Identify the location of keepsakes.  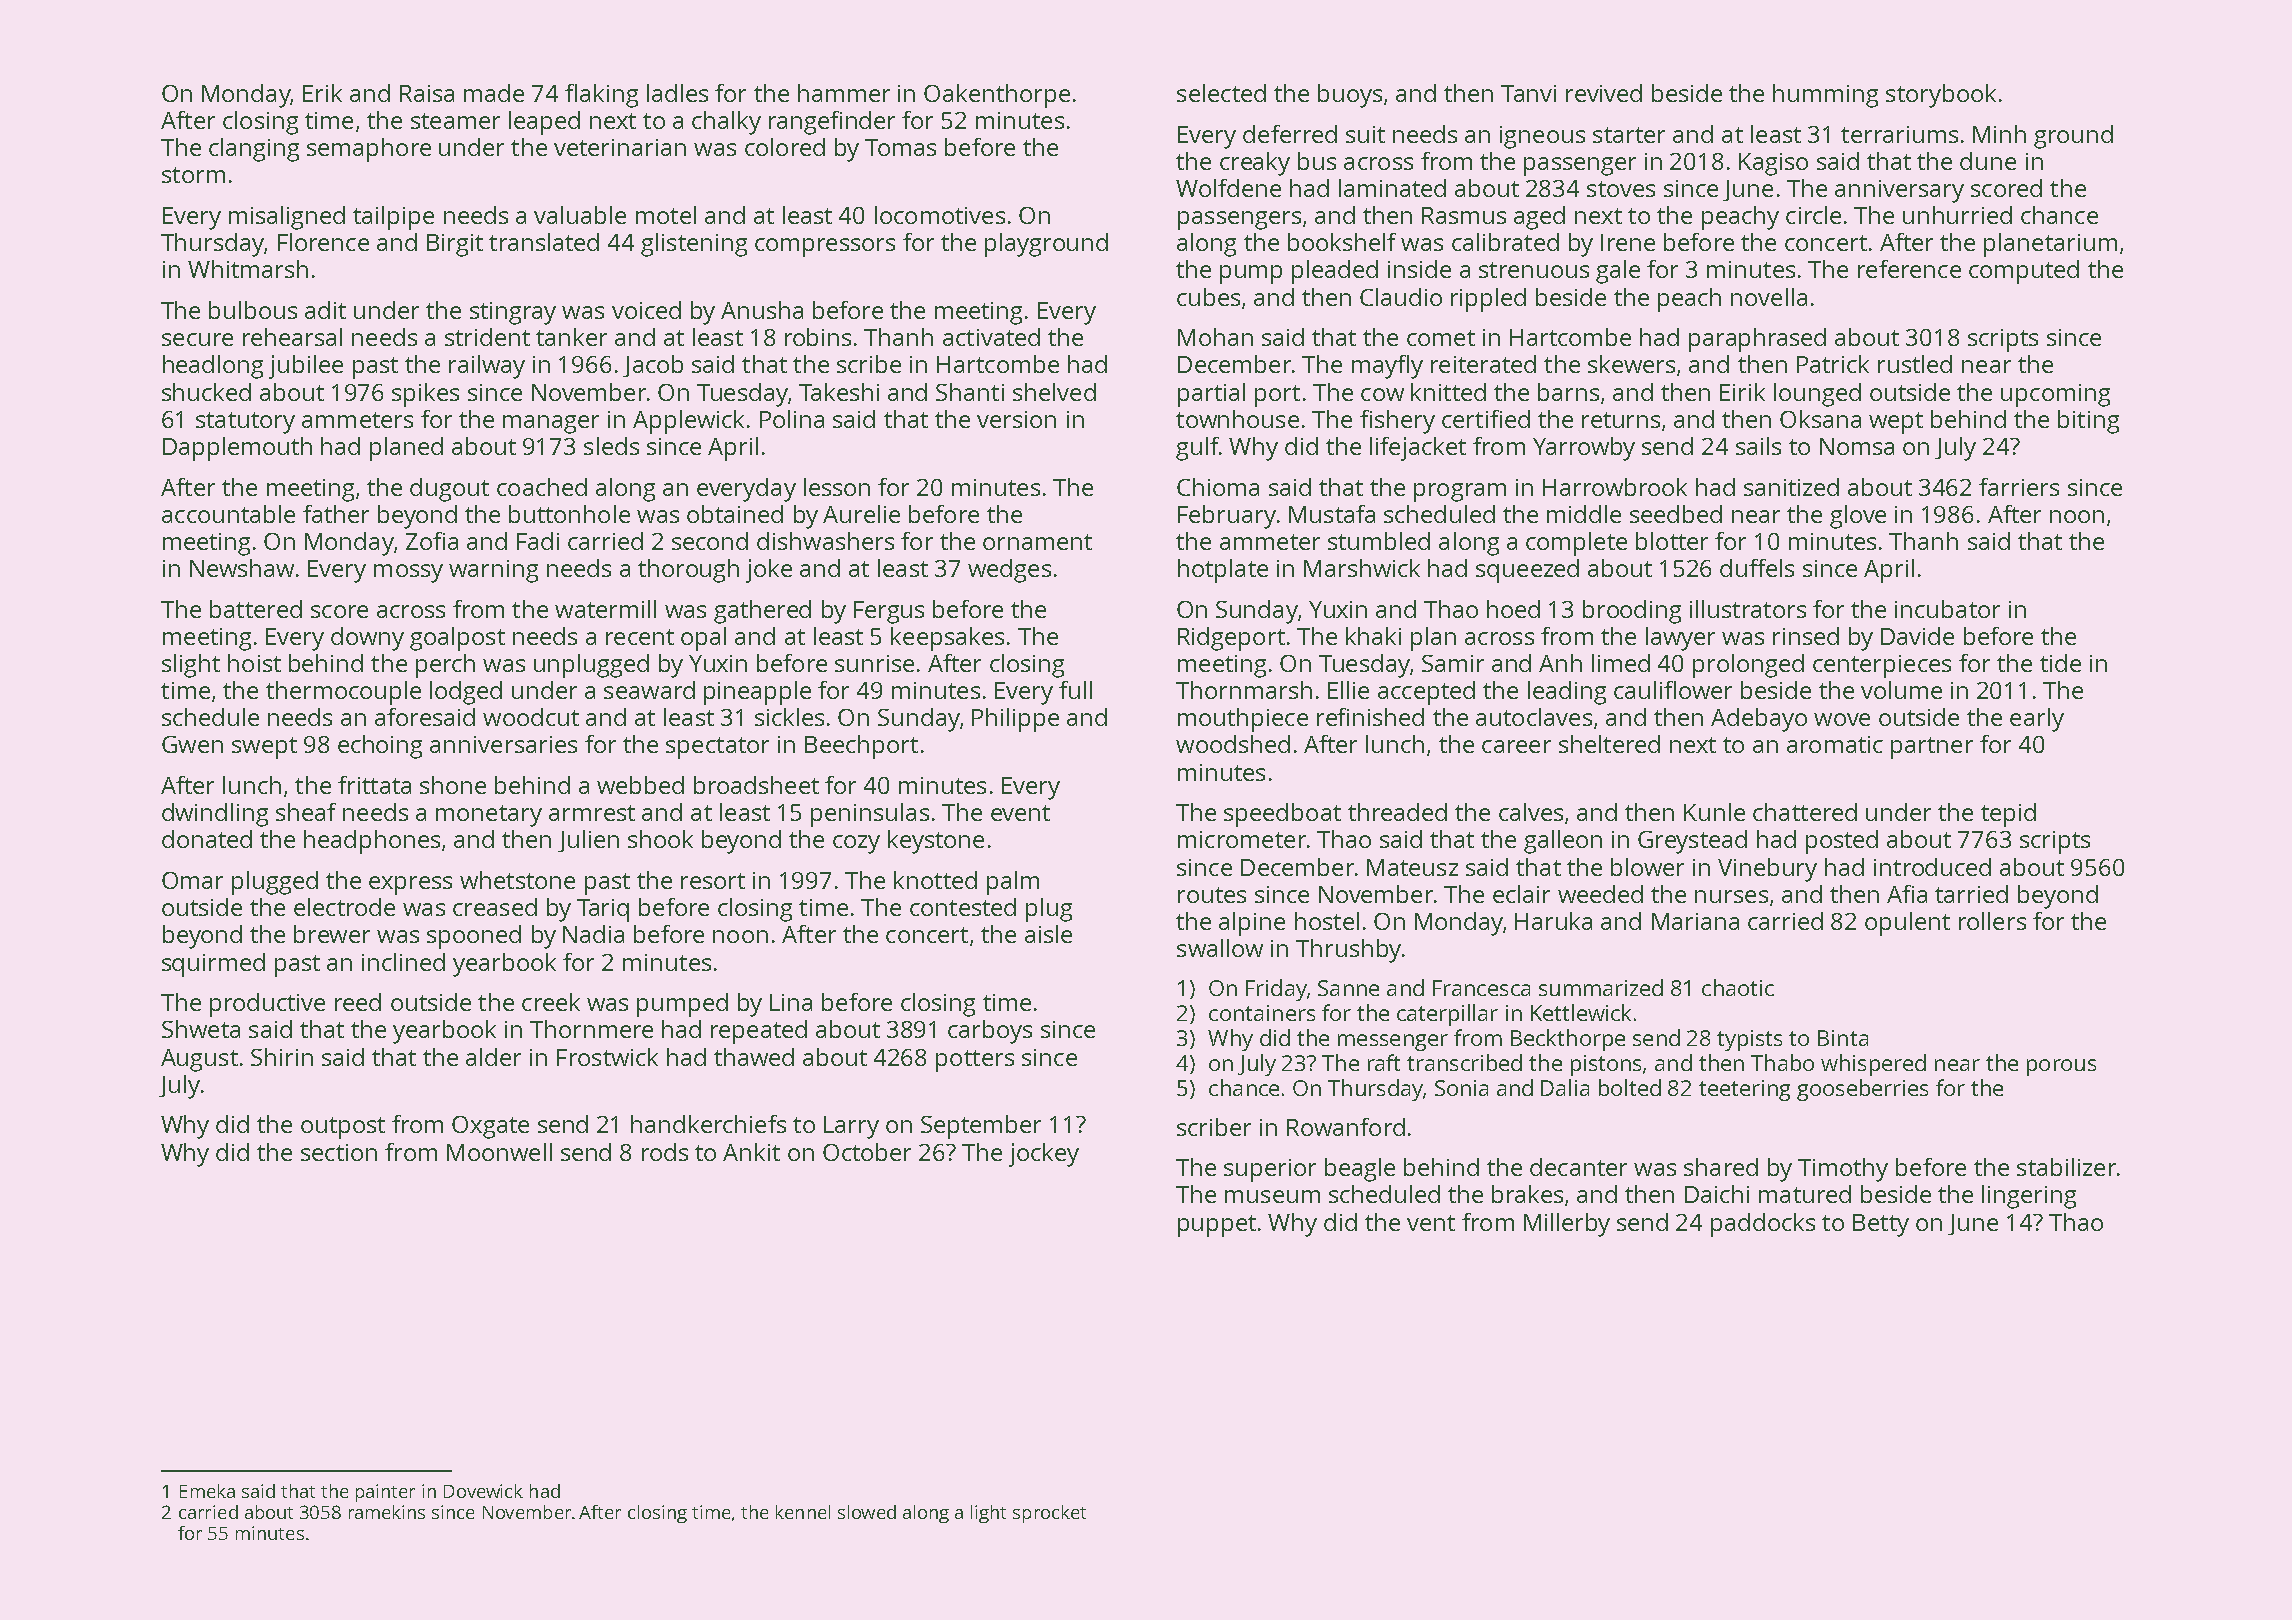
(947, 639).
